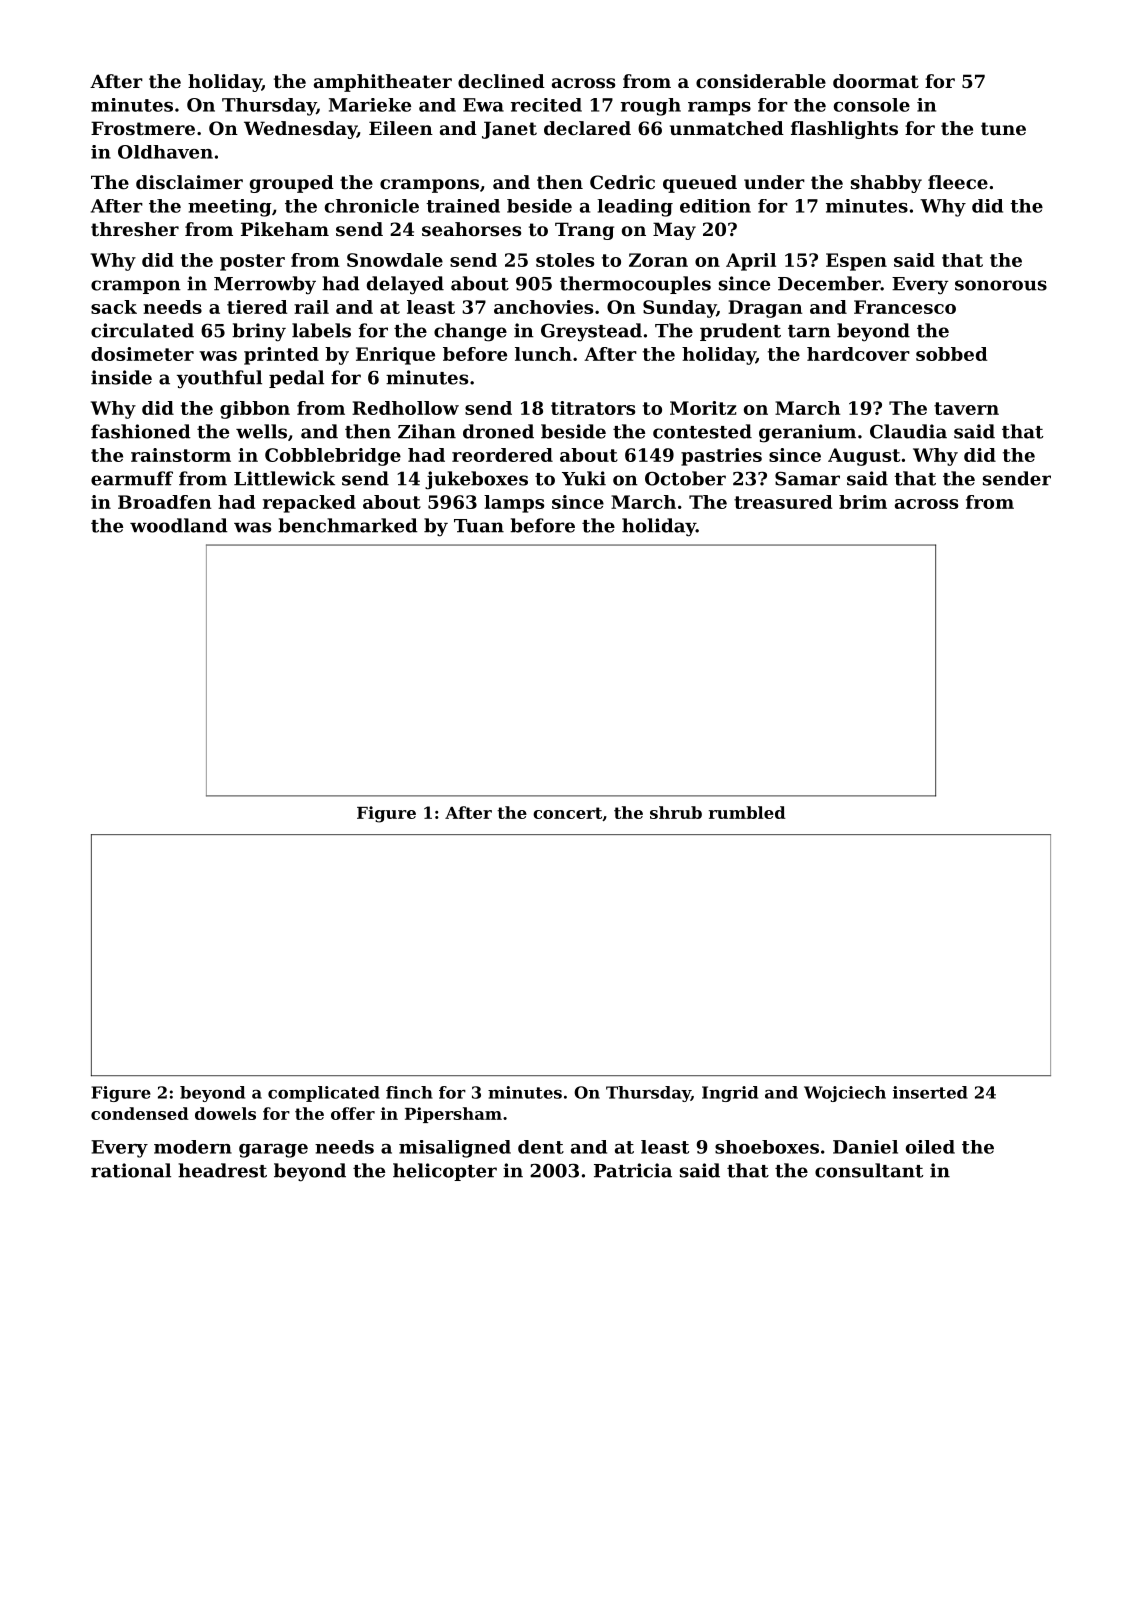 This image has height=1615, width=1142. I want to click on Frostmere, so click(143, 128).
